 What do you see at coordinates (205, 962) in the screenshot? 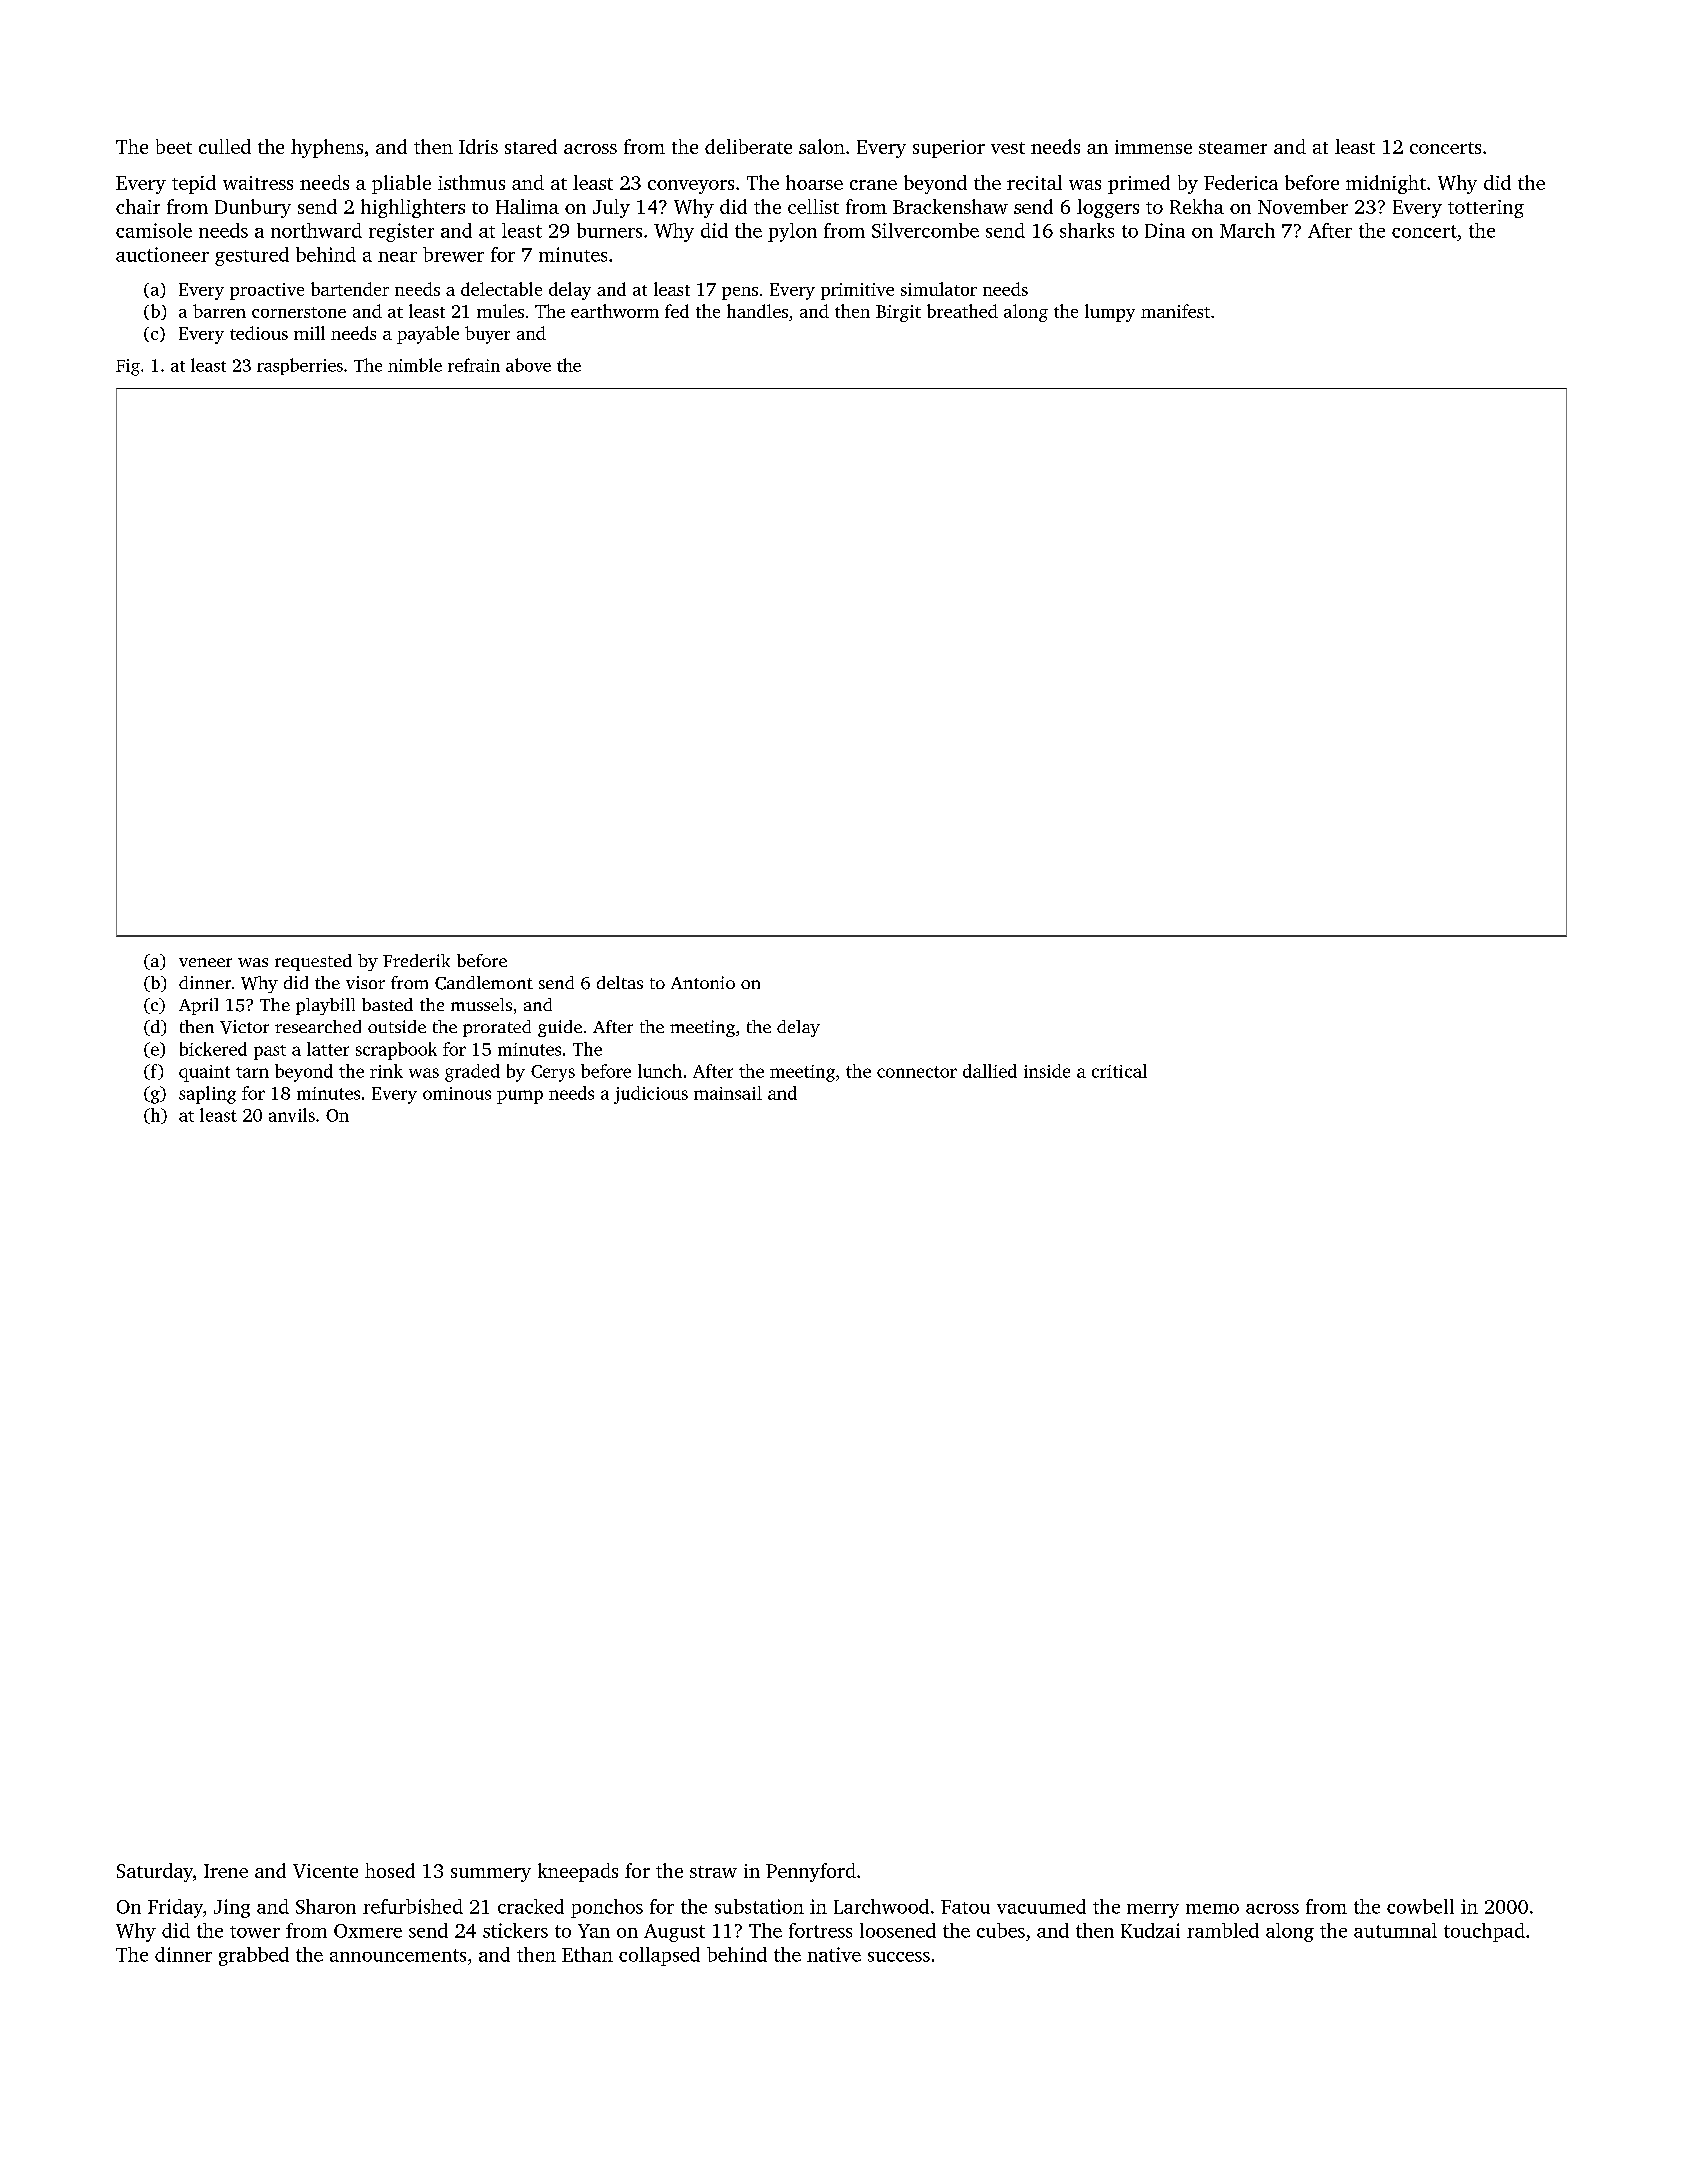
I see `veneer` at bounding box center [205, 962].
